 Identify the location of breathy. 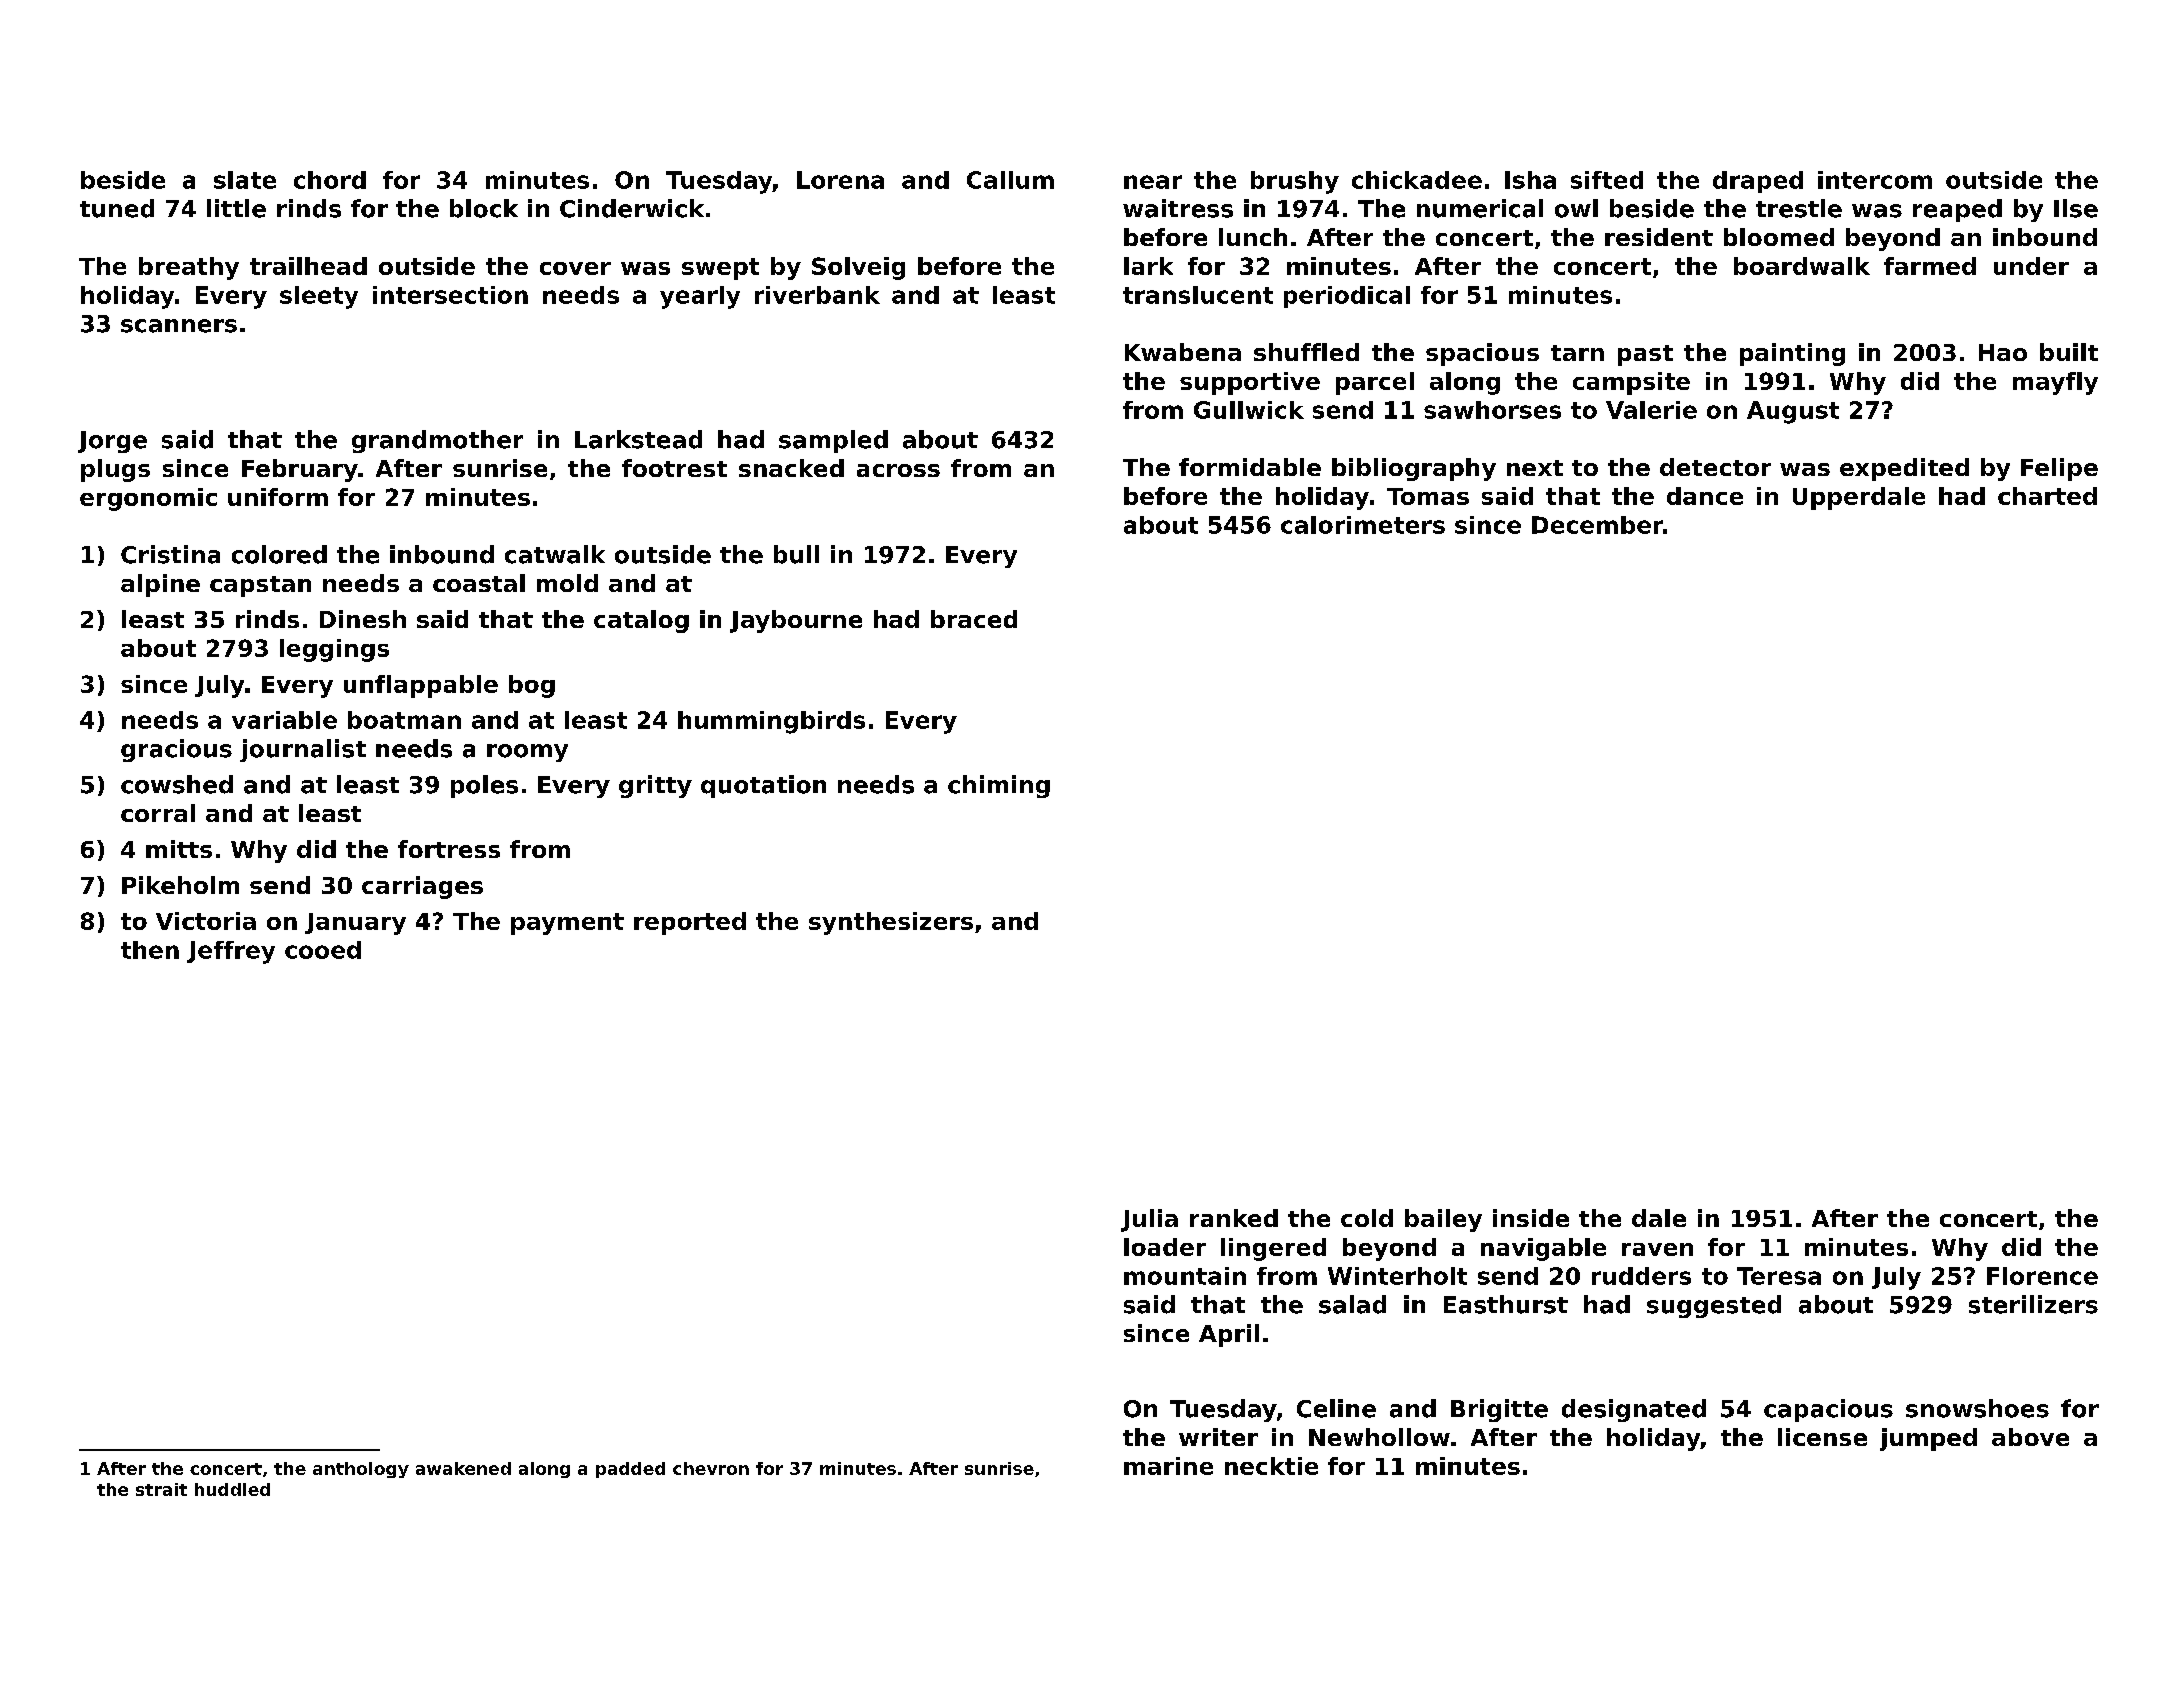
(189, 268).
